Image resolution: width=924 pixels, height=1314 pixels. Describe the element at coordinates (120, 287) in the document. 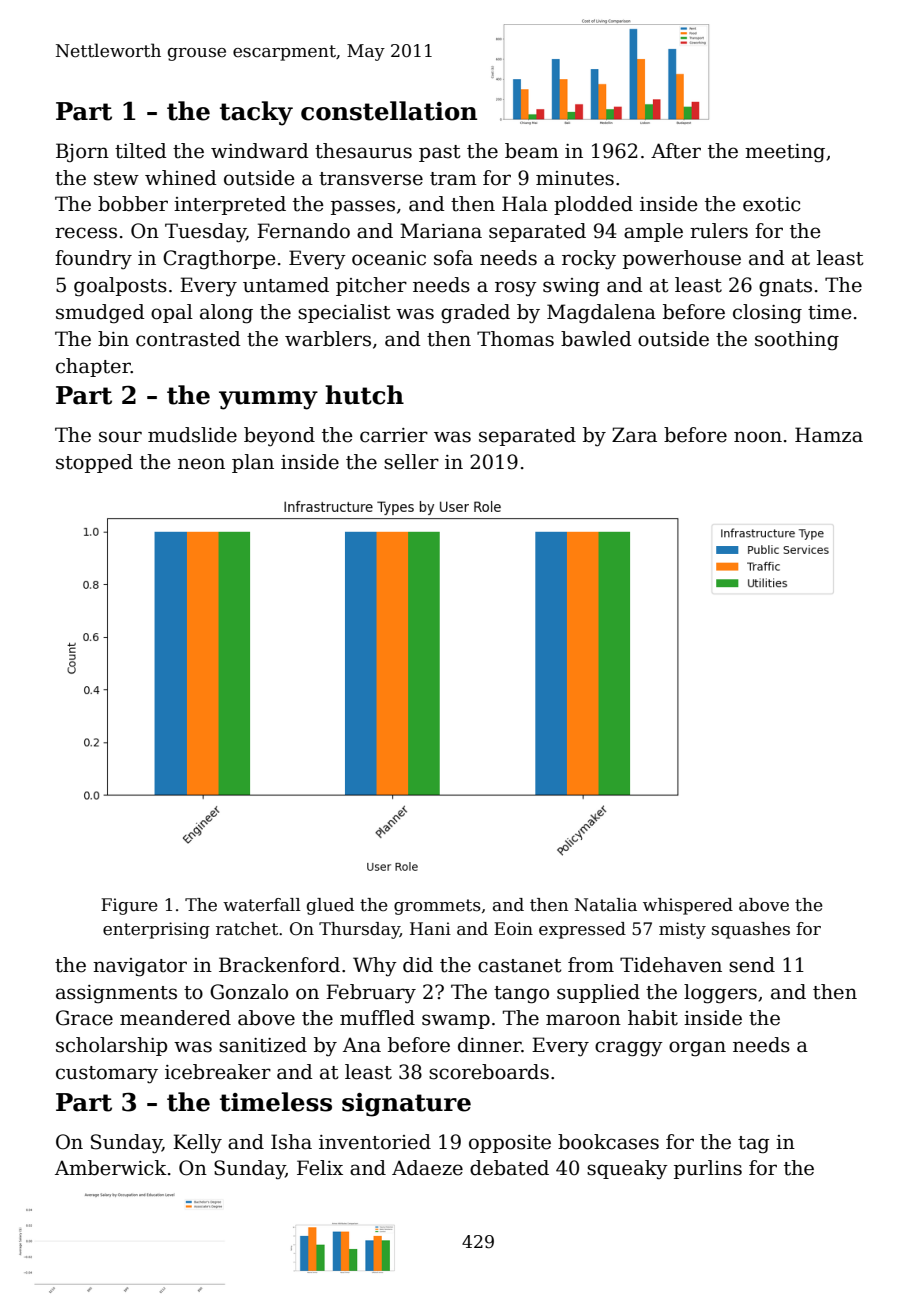

I see `goalposts` at that location.
